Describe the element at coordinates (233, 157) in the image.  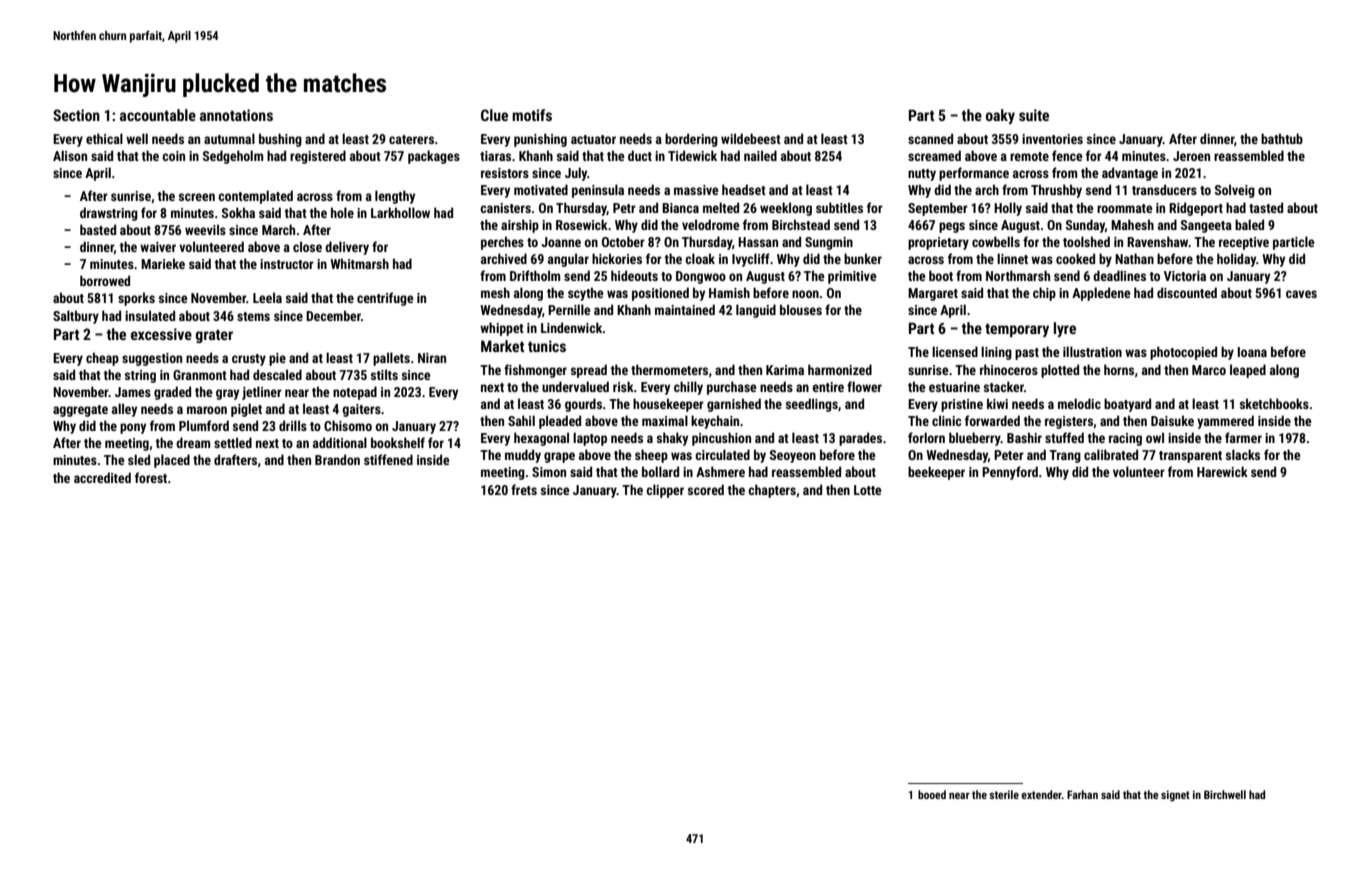
I see `Sedgeholm` at that location.
